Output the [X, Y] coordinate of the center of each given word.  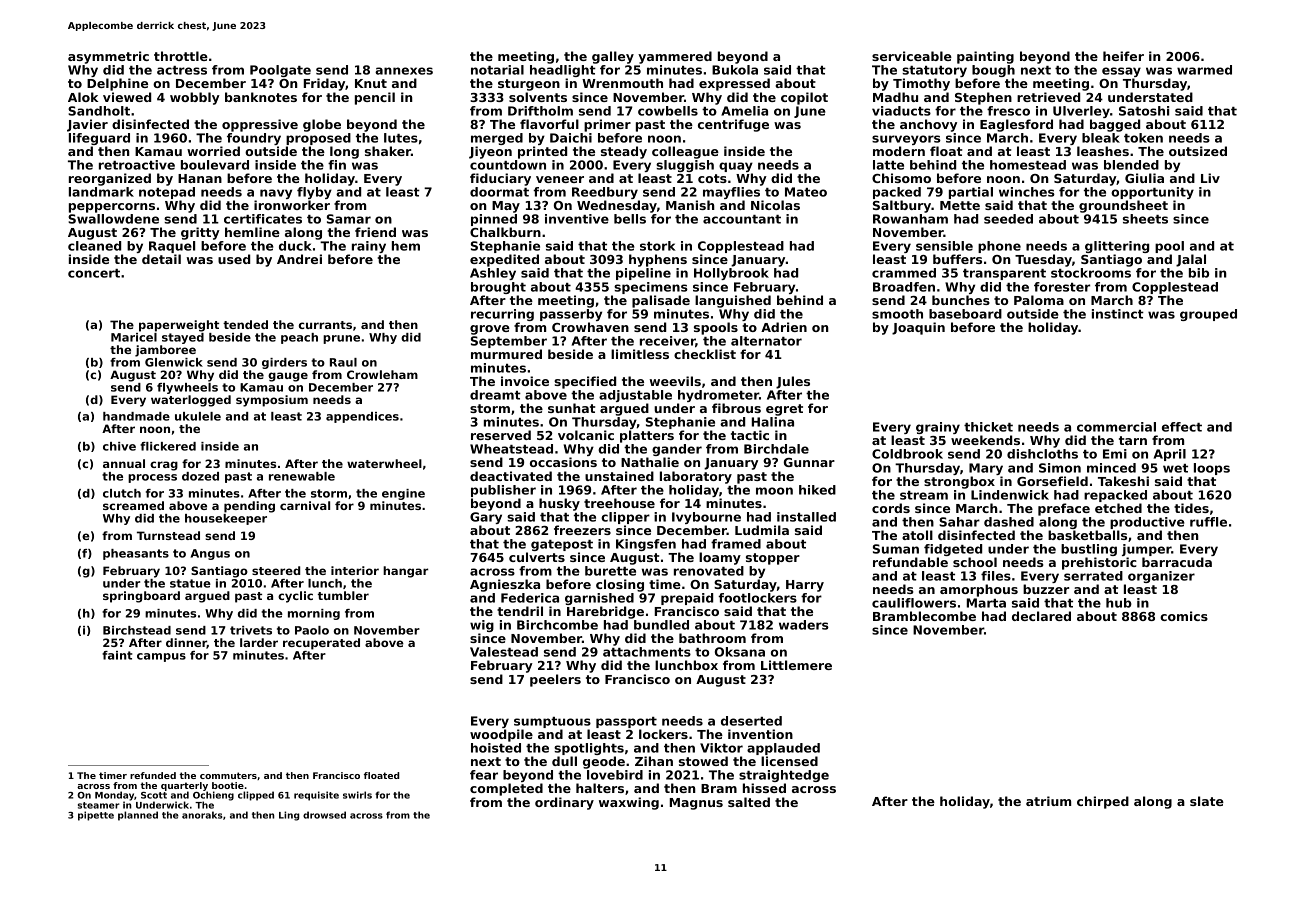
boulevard [215, 165]
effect [1182, 427]
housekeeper [226, 519]
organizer [1161, 577]
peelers [555, 680]
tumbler [343, 595]
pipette [96, 816]
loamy [720, 558]
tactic [750, 435]
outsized [1198, 151]
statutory [934, 71]
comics [1184, 616]
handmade [136, 416]
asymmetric [108, 57]
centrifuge [733, 125]
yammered [675, 57]
